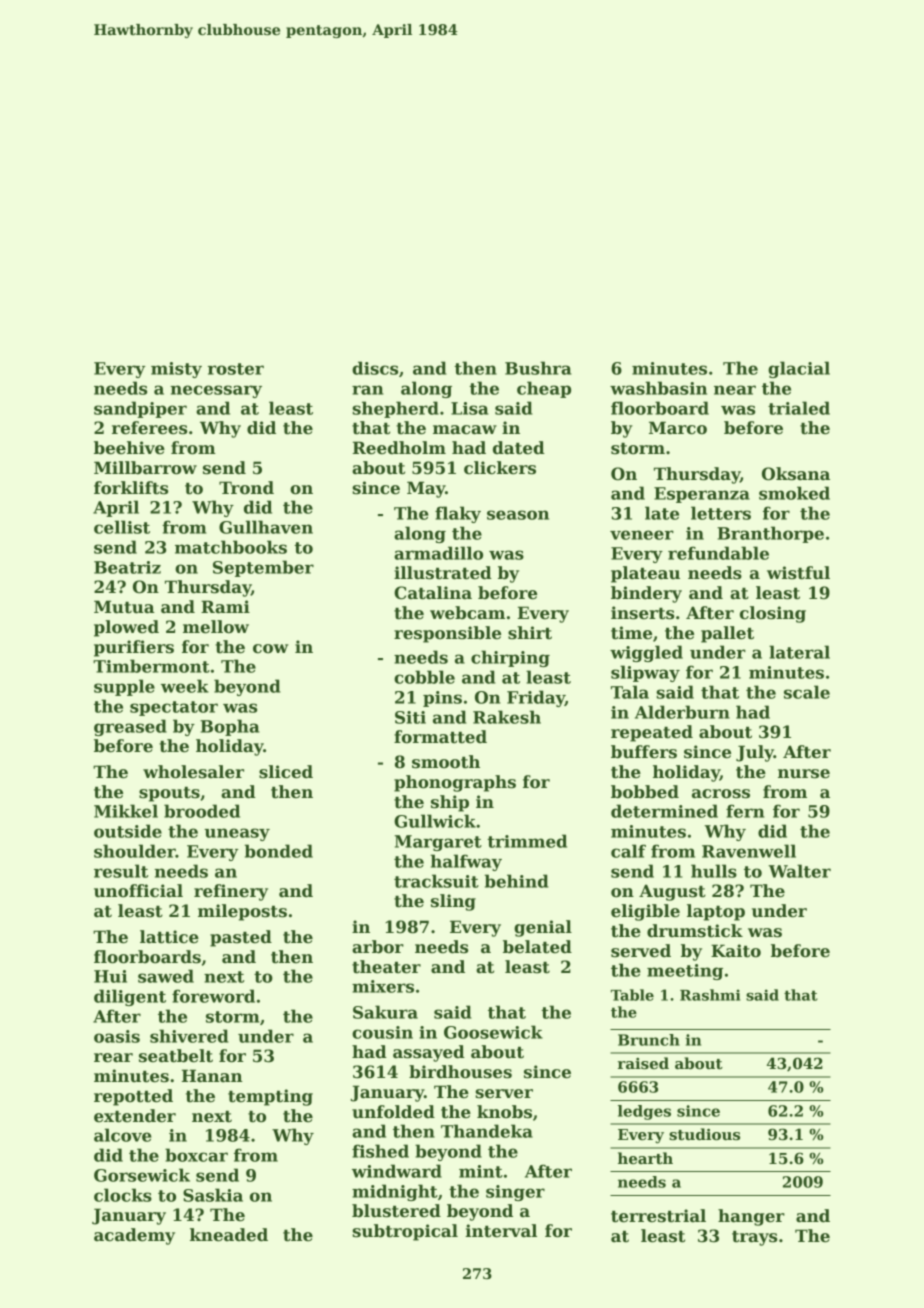  What do you see at coordinates (216, 627) in the screenshot?
I see `mellow` at bounding box center [216, 627].
